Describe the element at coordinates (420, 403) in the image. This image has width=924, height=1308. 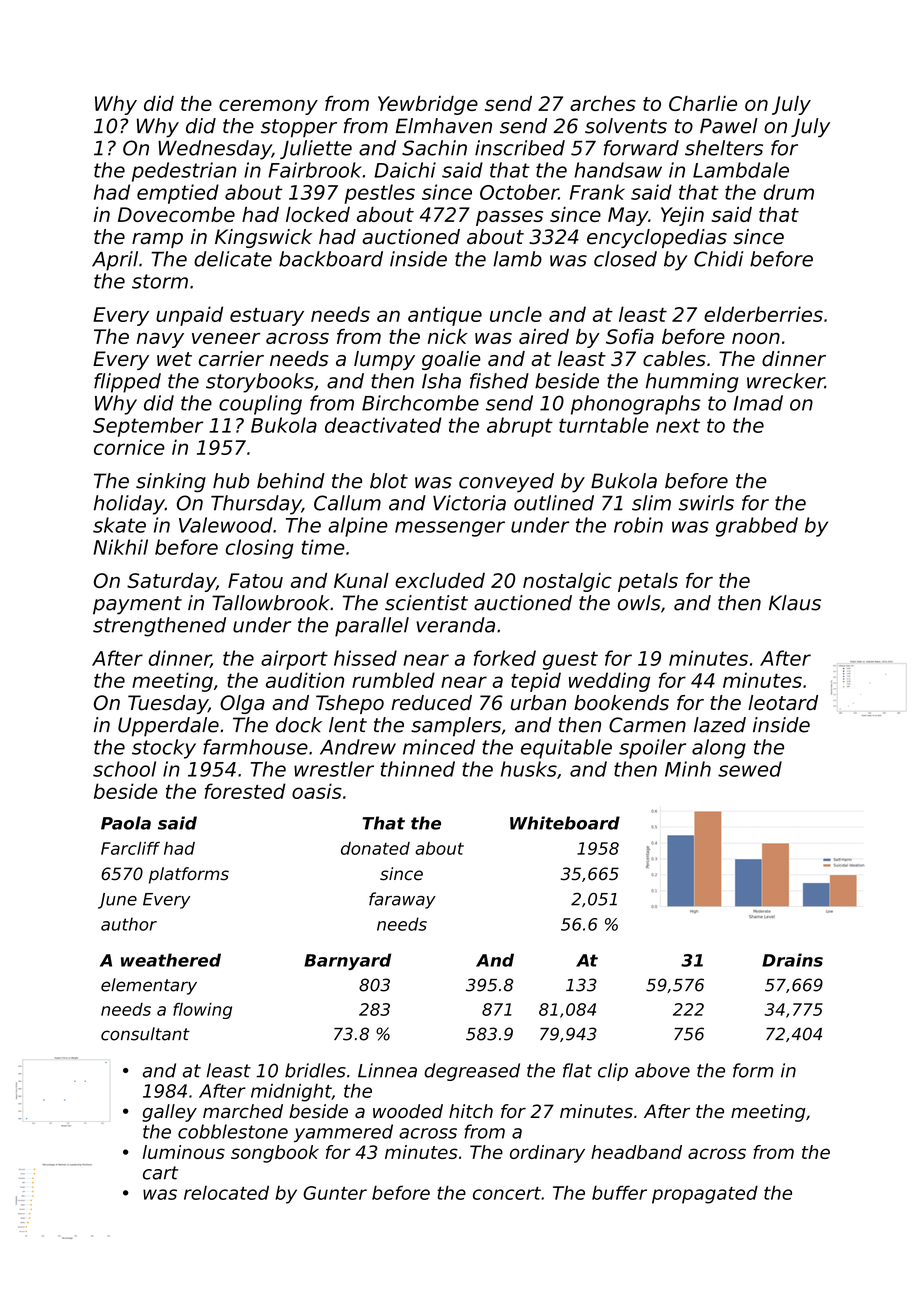
I see `Birchcombe` at that location.
